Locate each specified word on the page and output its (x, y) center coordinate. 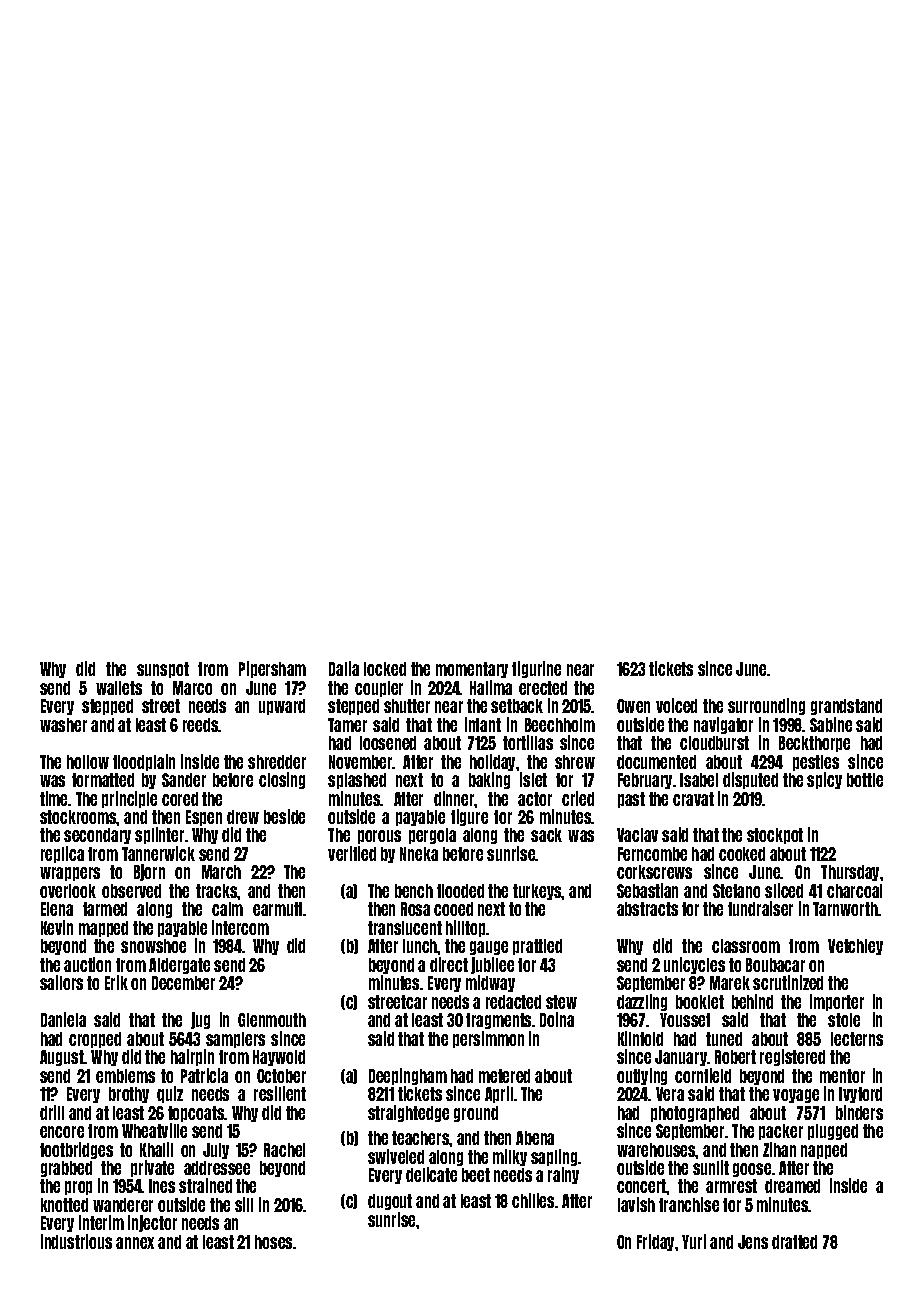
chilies (533, 1200)
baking (489, 780)
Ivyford (860, 1095)
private (152, 1168)
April (499, 1094)
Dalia (344, 668)
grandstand (846, 707)
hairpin (192, 1057)
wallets (119, 688)
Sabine (831, 724)
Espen (204, 818)
